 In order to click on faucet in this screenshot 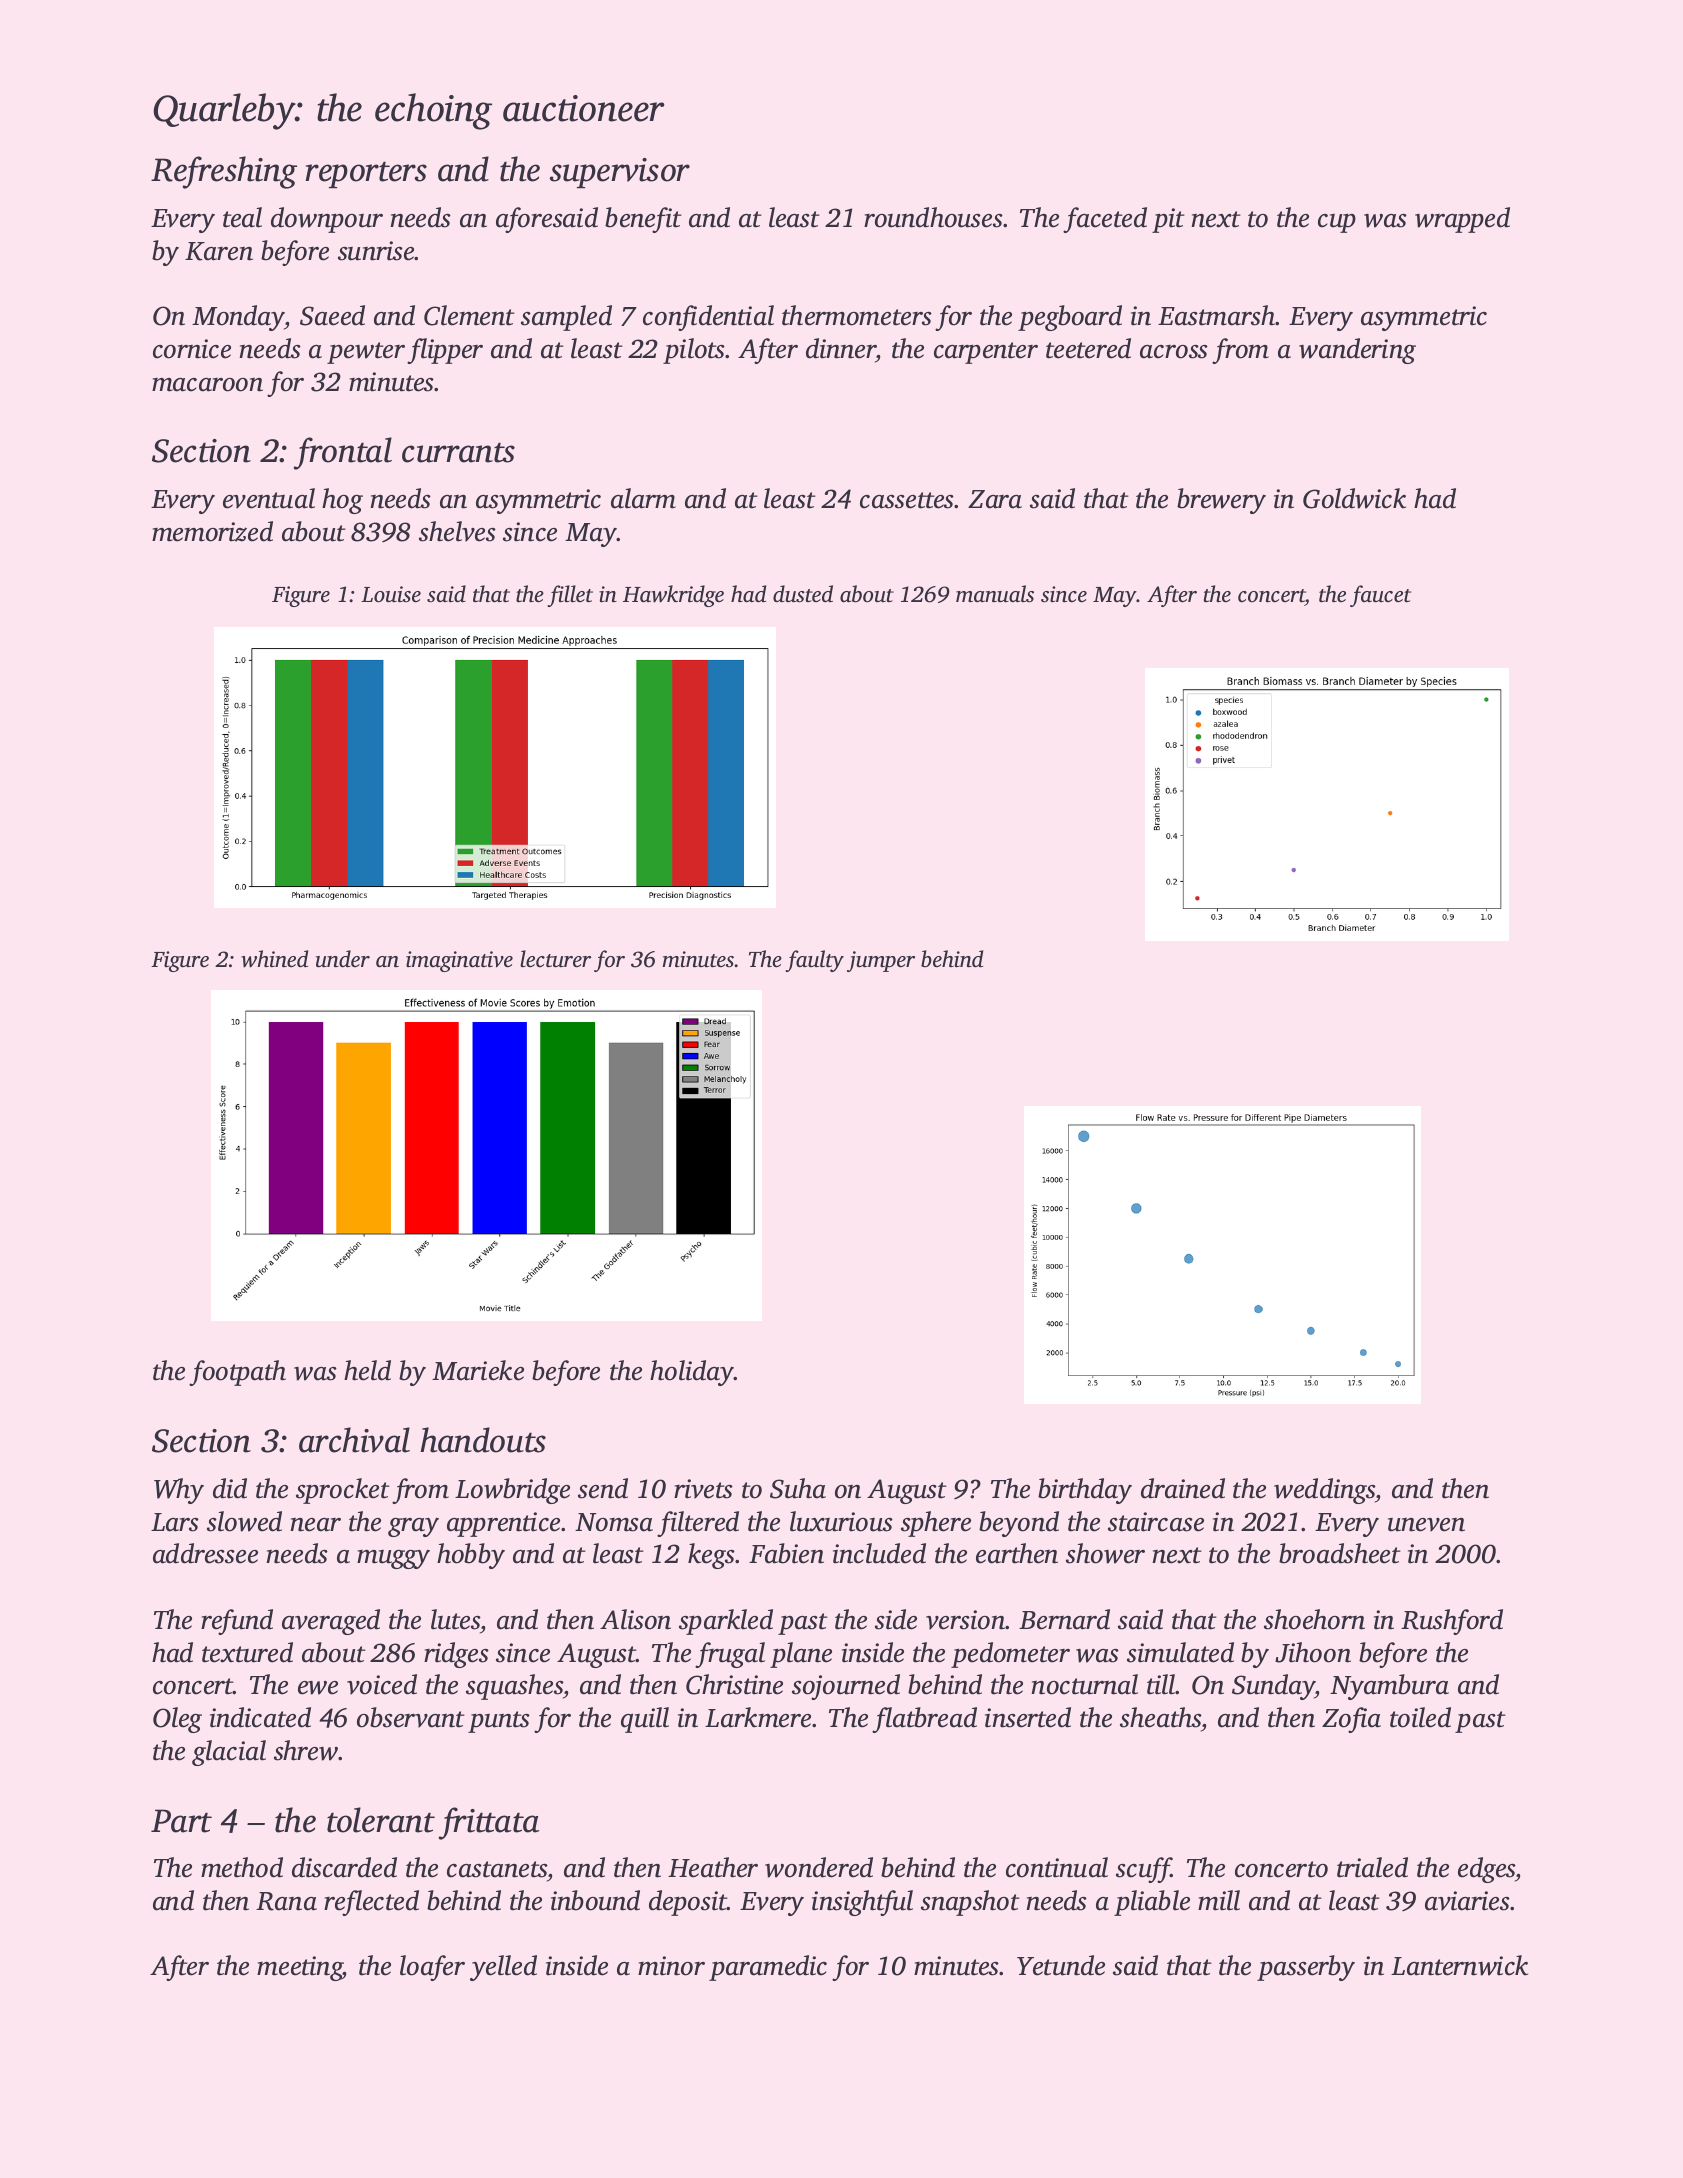, I will do `click(1380, 596)`.
